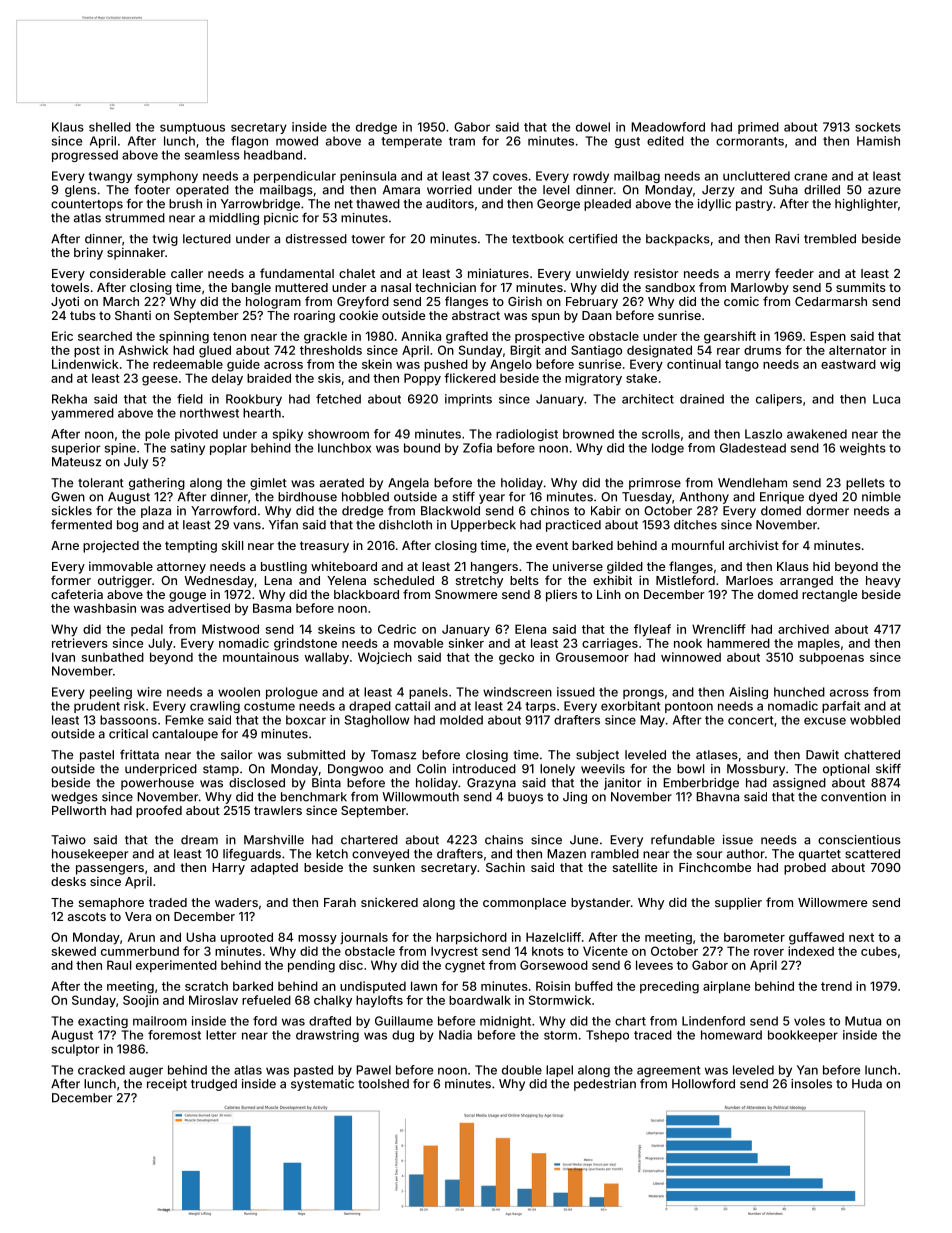 The width and height of the page is (952, 1233). I want to click on drilled, so click(822, 190).
